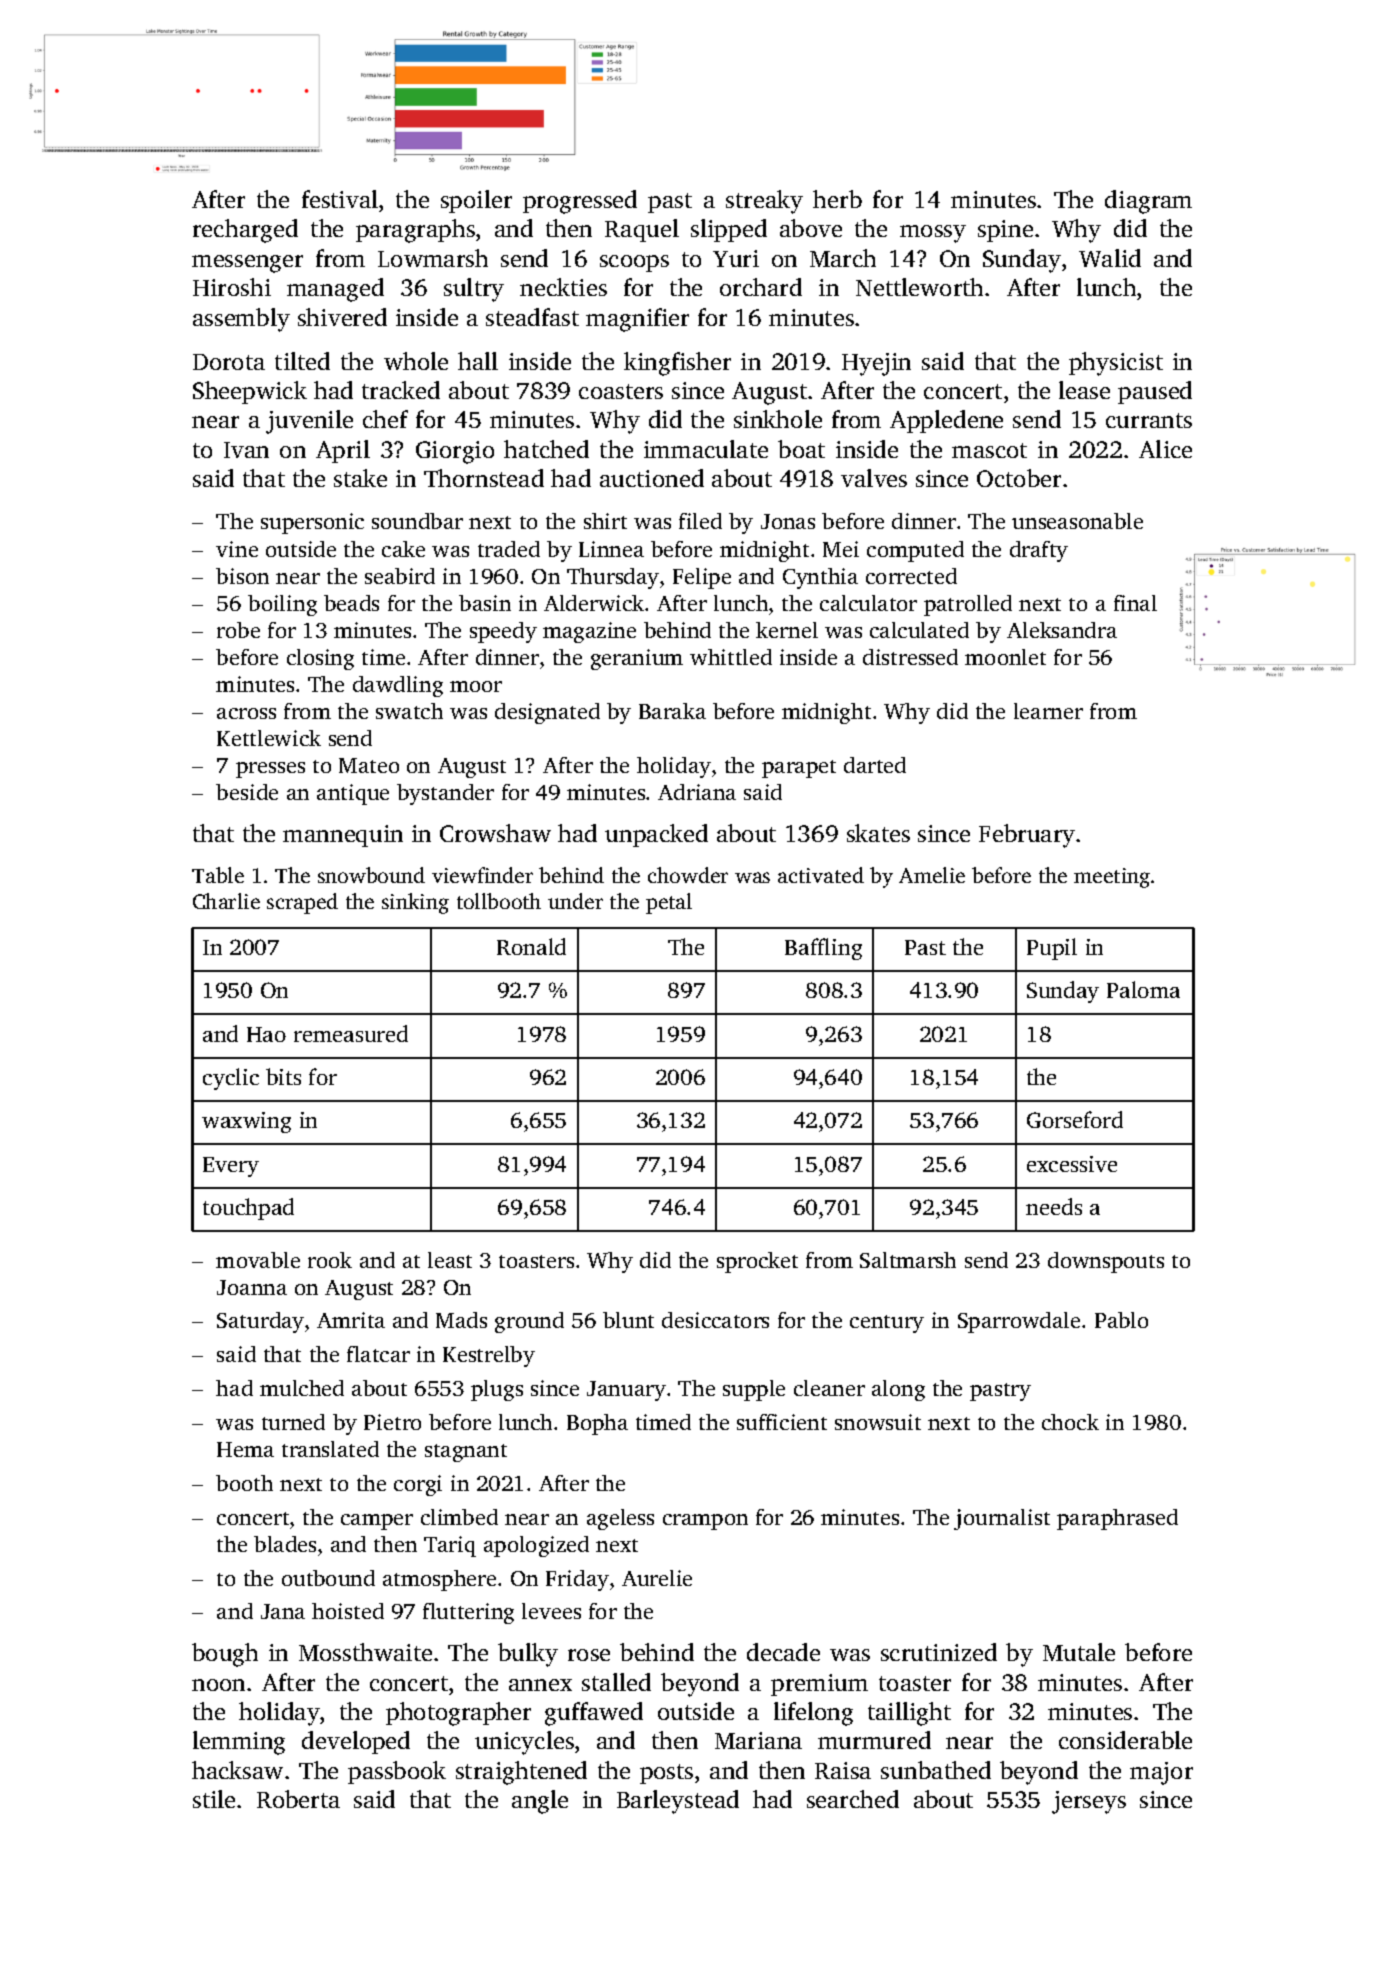 This document has height=1969, width=1386. What do you see at coordinates (678, 1802) in the document?
I see `Barleystead` at bounding box center [678, 1802].
